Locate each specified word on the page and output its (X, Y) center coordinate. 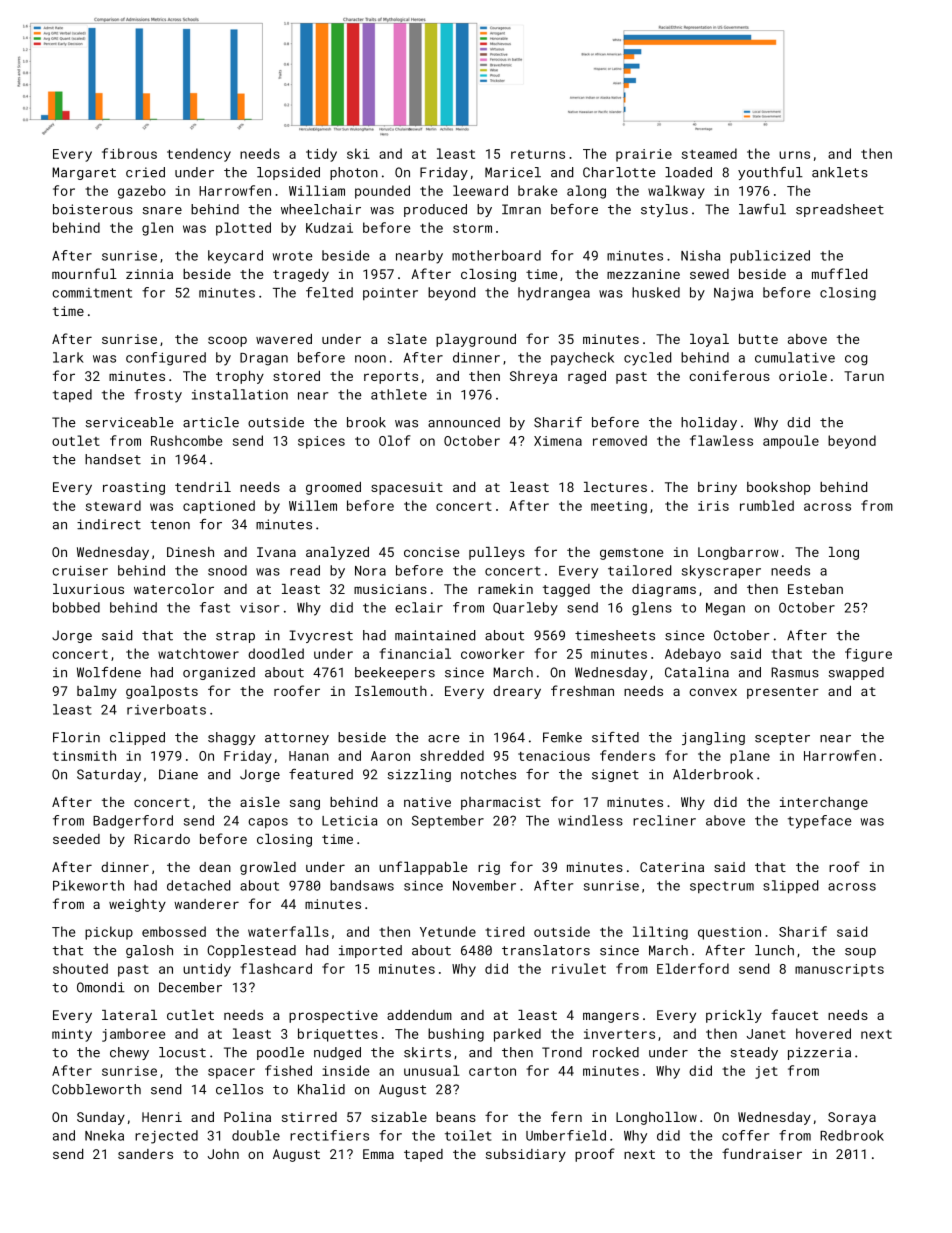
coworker (492, 653)
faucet (794, 1014)
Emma (378, 1154)
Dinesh (190, 552)
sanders (145, 1154)
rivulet (579, 968)
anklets (840, 172)
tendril (203, 487)
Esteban (815, 589)
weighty (137, 905)
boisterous (93, 209)
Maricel (513, 172)
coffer (745, 1135)
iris (713, 506)
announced (464, 422)
